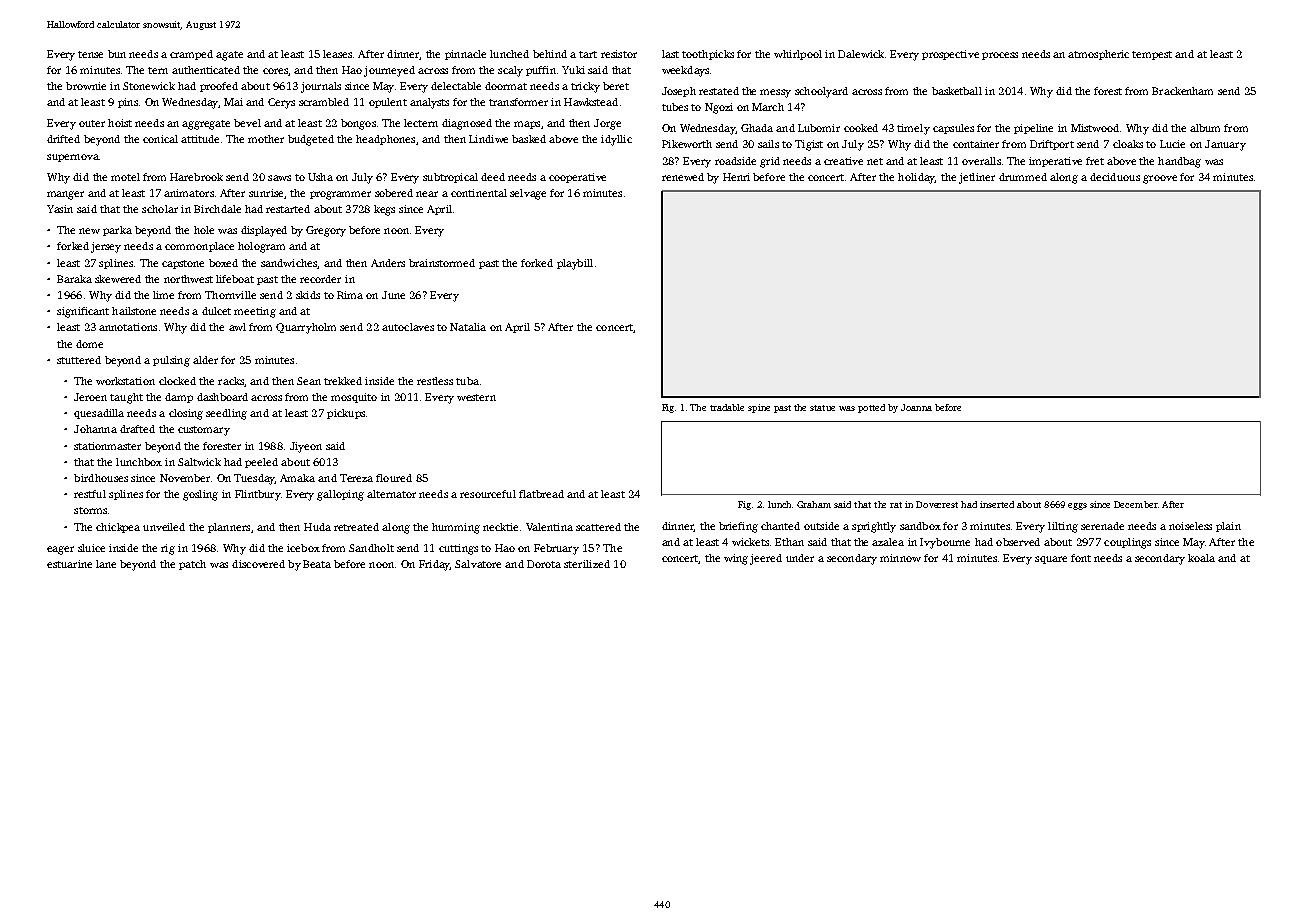 This page has width=1308, height=924. I want to click on Henri, so click(736, 177).
